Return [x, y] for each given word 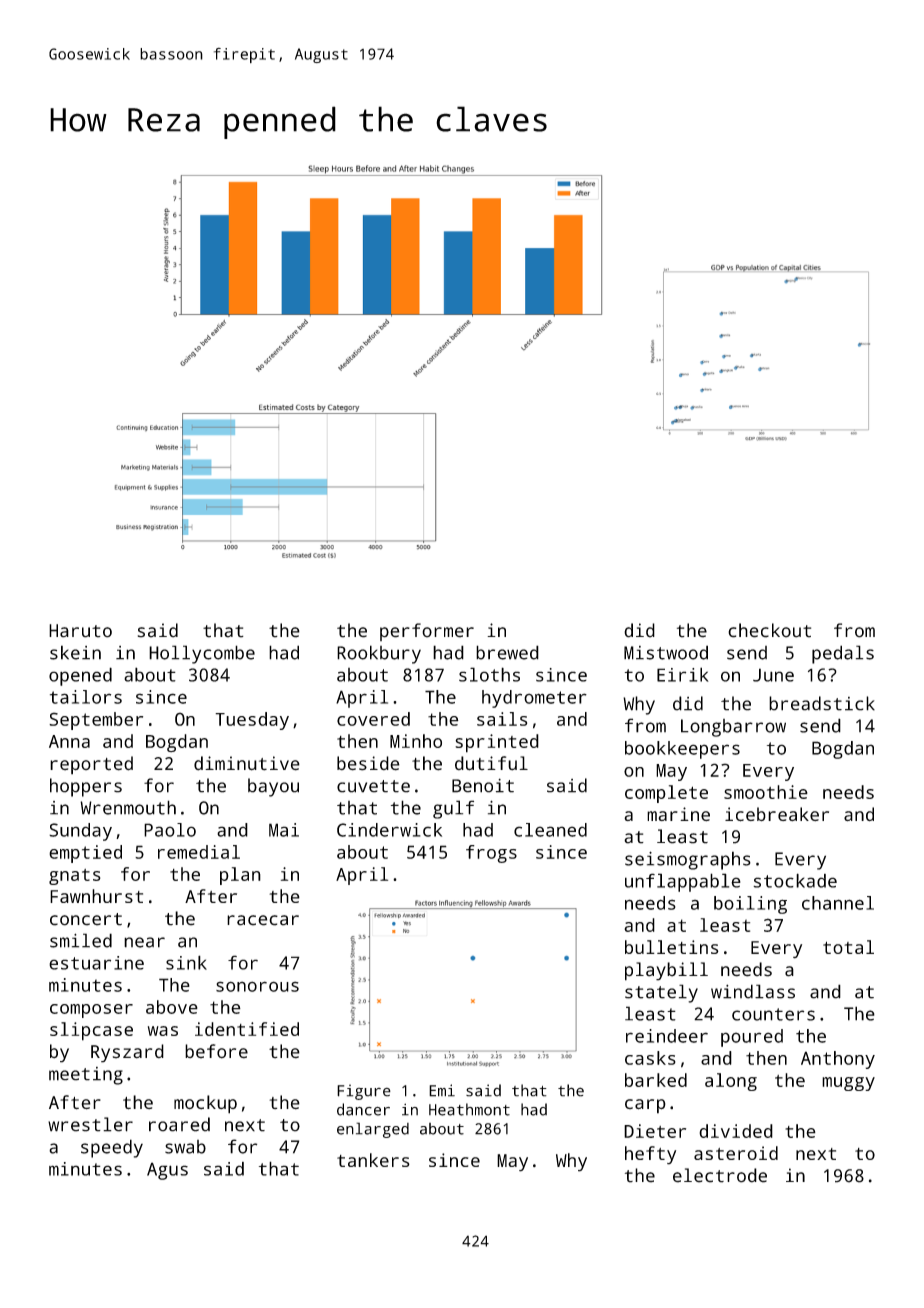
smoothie [766, 792]
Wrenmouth [128, 807]
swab [185, 1147]
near [144, 942]
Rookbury [379, 654]
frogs [491, 854]
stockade [795, 880]
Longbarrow [733, 728]
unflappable [683, 882]
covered [373, 719]
